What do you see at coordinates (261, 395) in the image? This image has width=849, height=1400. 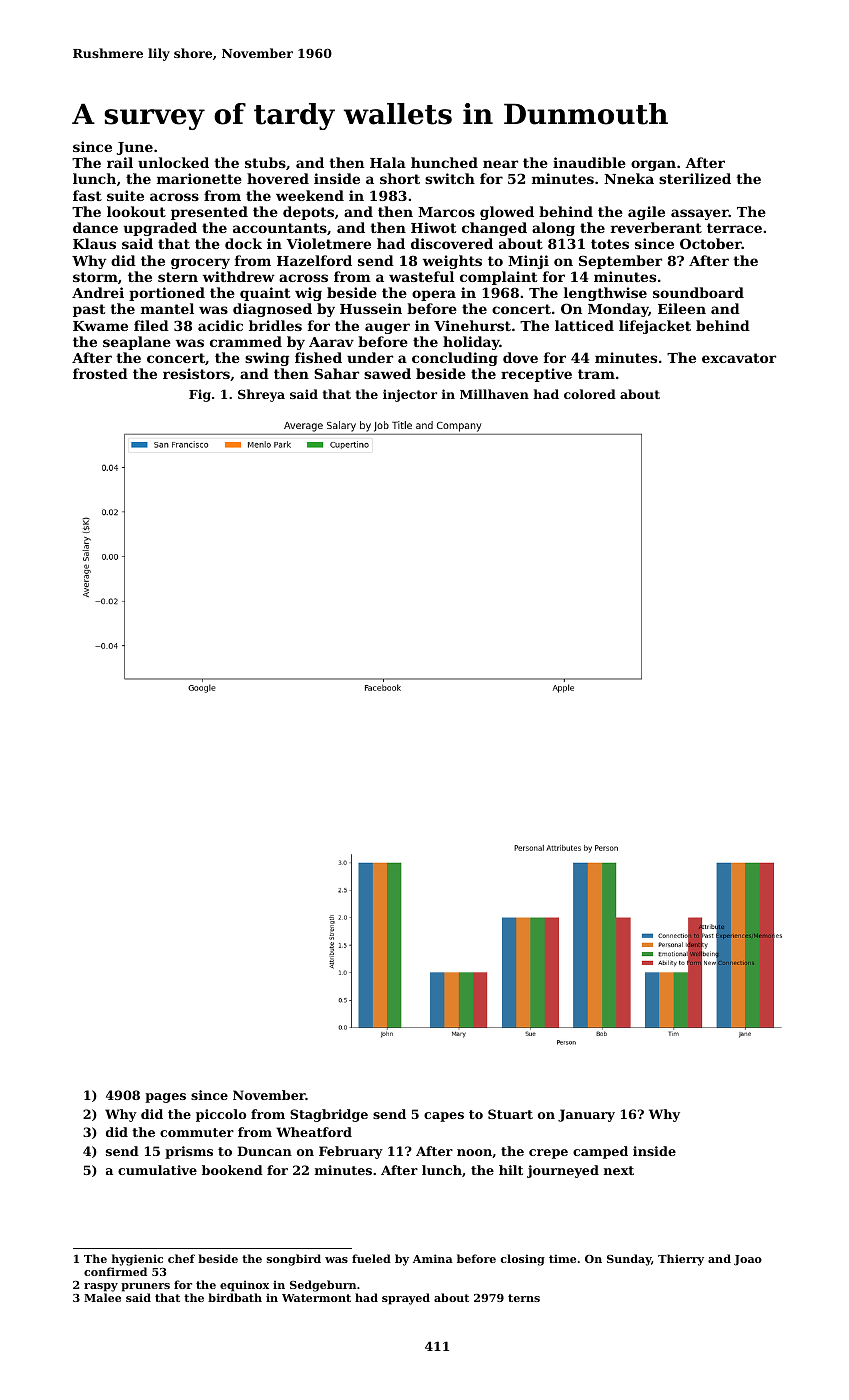 I see `Shreya` at bounding box center [261, 395].
